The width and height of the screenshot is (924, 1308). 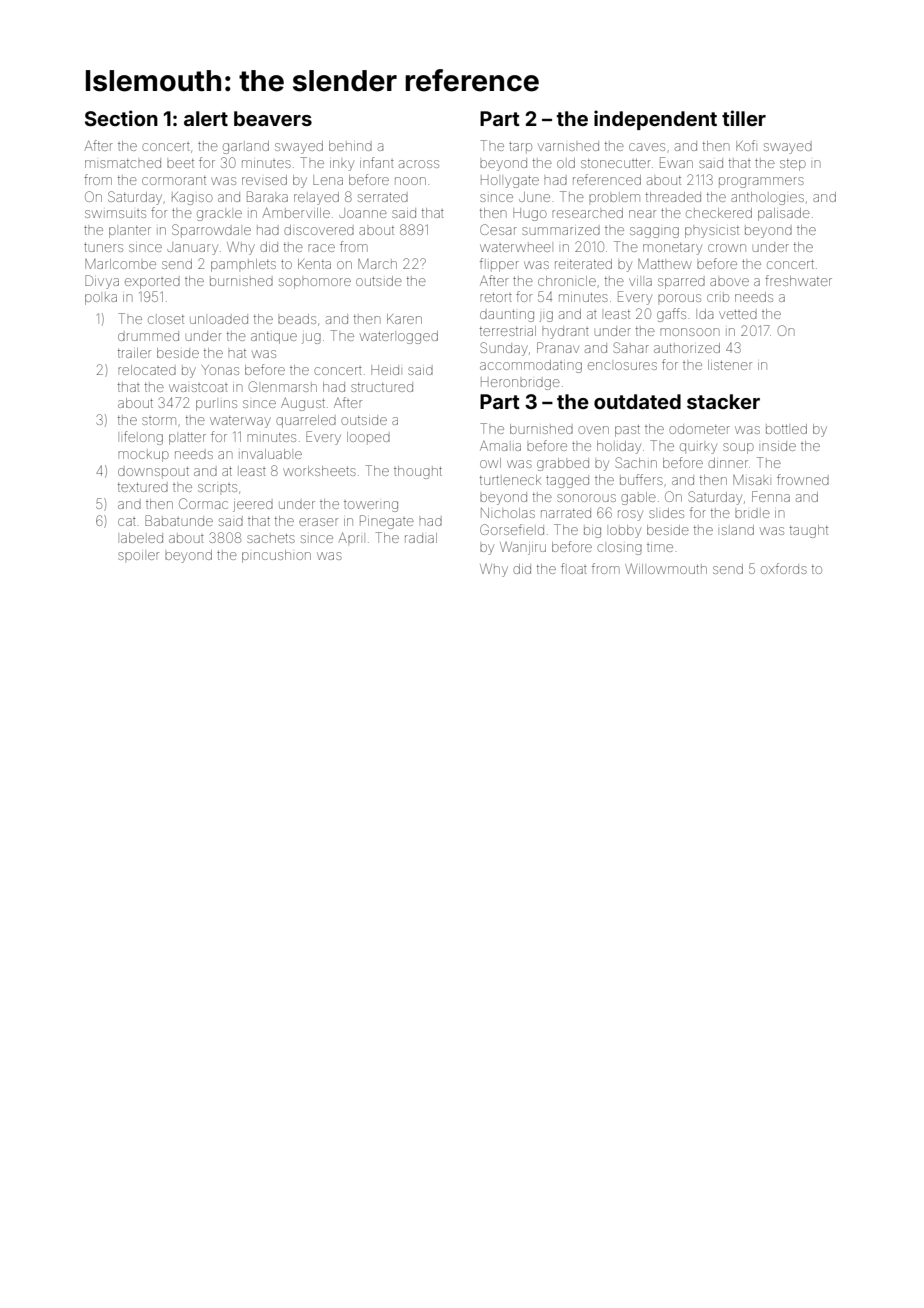 I want to click on beavers, so click(x=273, y=118).
